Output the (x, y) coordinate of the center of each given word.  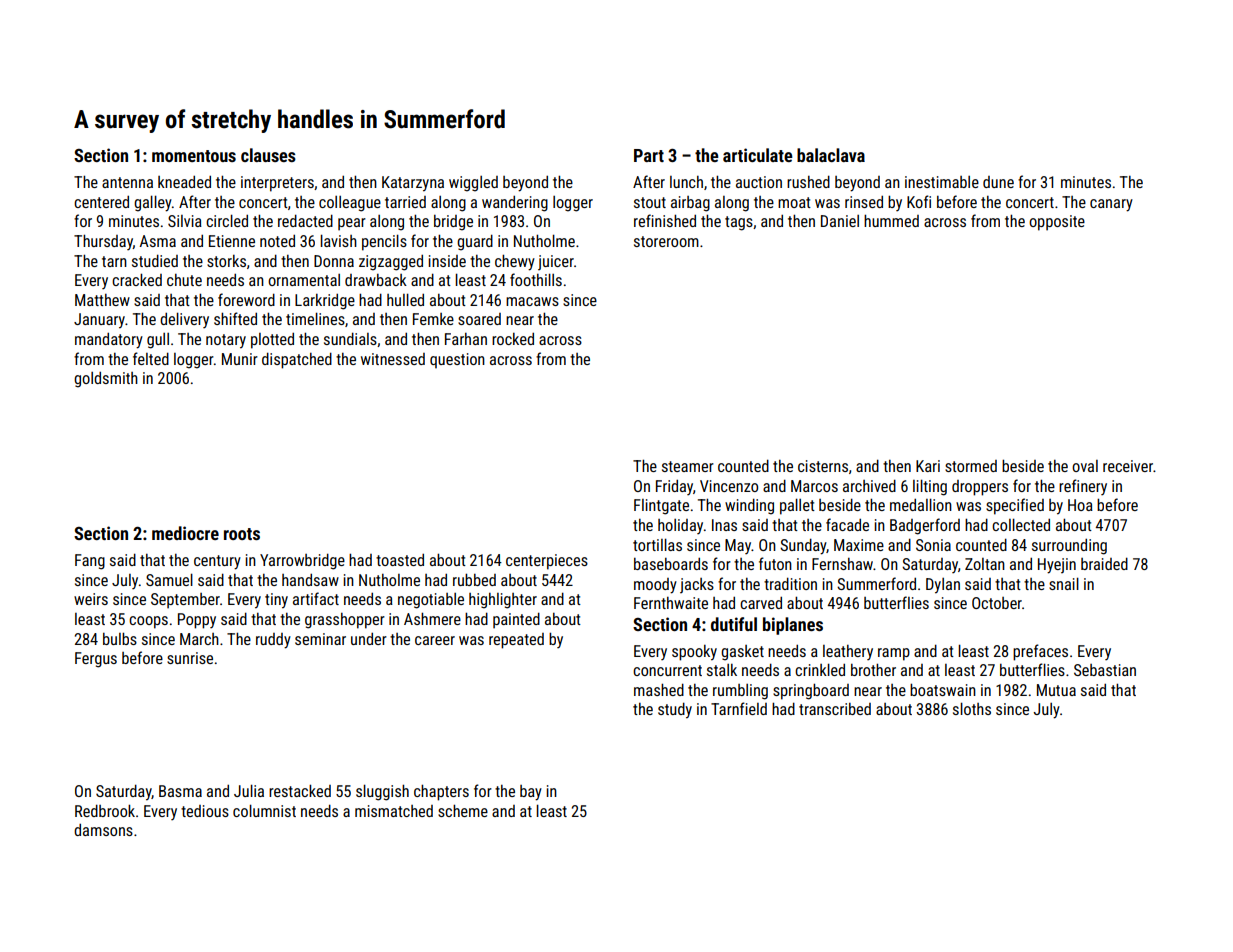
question (457, 361)
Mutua (1056, 690)
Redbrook (105, 810)
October (997, 603)
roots (242, 534)
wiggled (473, 184)
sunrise (190, 658)
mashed (659, 689)
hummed (891, 220)
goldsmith (106, 380)
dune (998, 182)
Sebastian (1105, 670)
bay (531, 793)
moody (655, 586)
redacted (305, 220)
